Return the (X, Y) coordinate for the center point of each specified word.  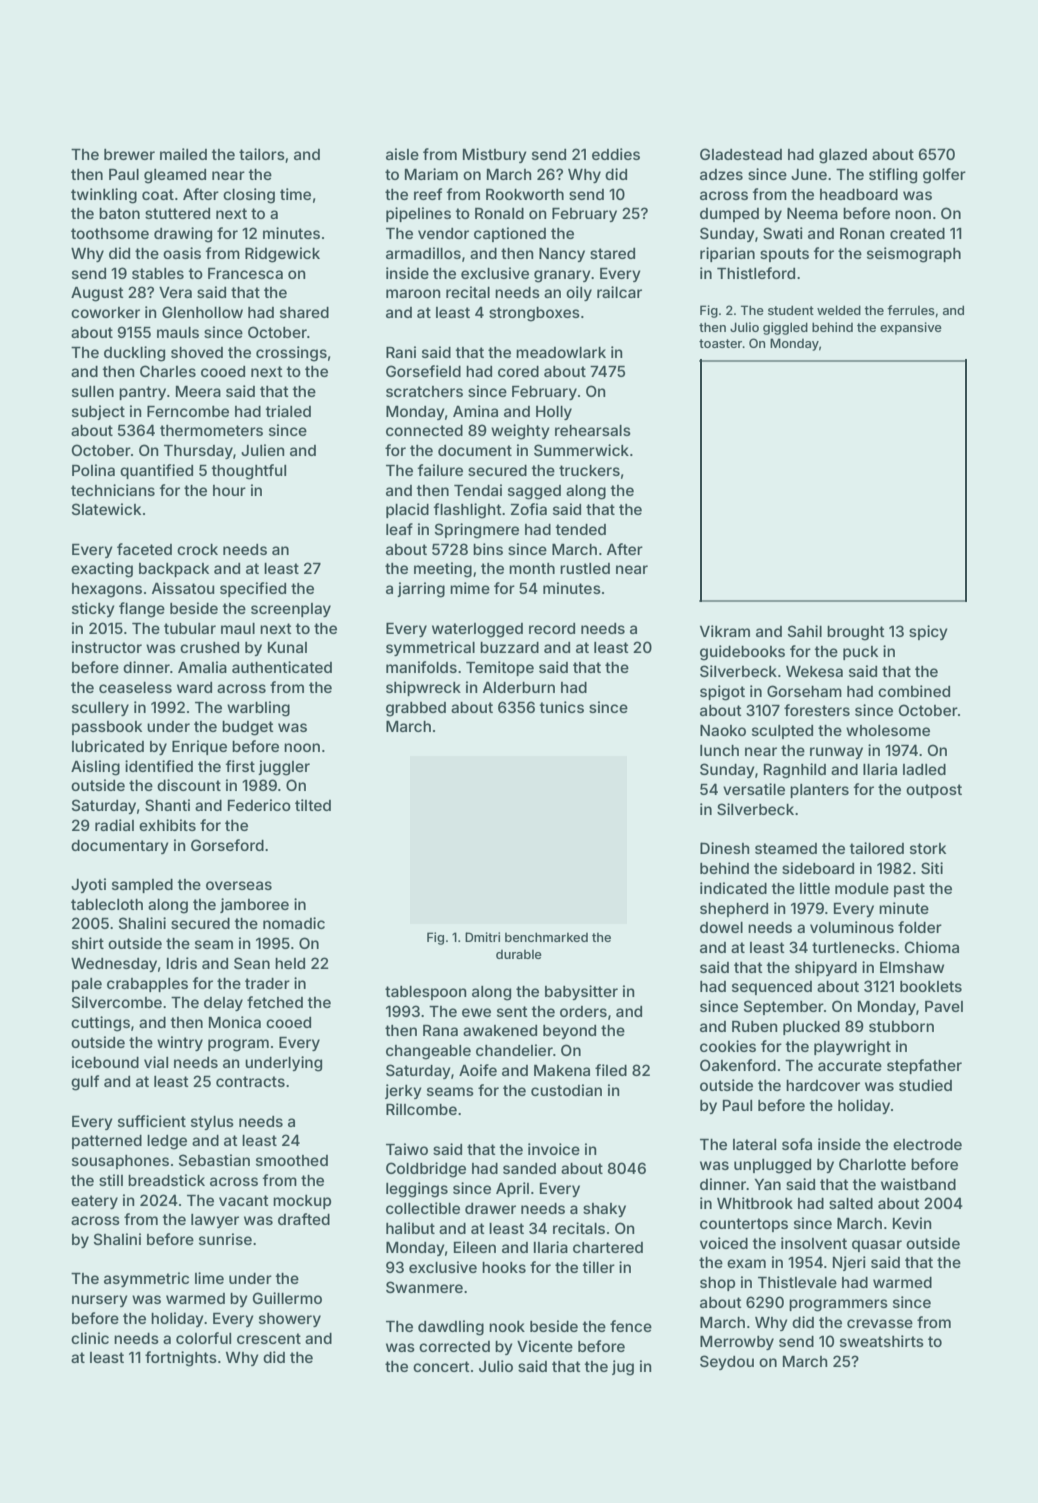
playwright (852, 1048)
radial (114, 825)
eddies (616, 154)
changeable (428, 1052)
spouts (784, 255)
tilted (313, 805)
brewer (129, 154)
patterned (107, 1142)
